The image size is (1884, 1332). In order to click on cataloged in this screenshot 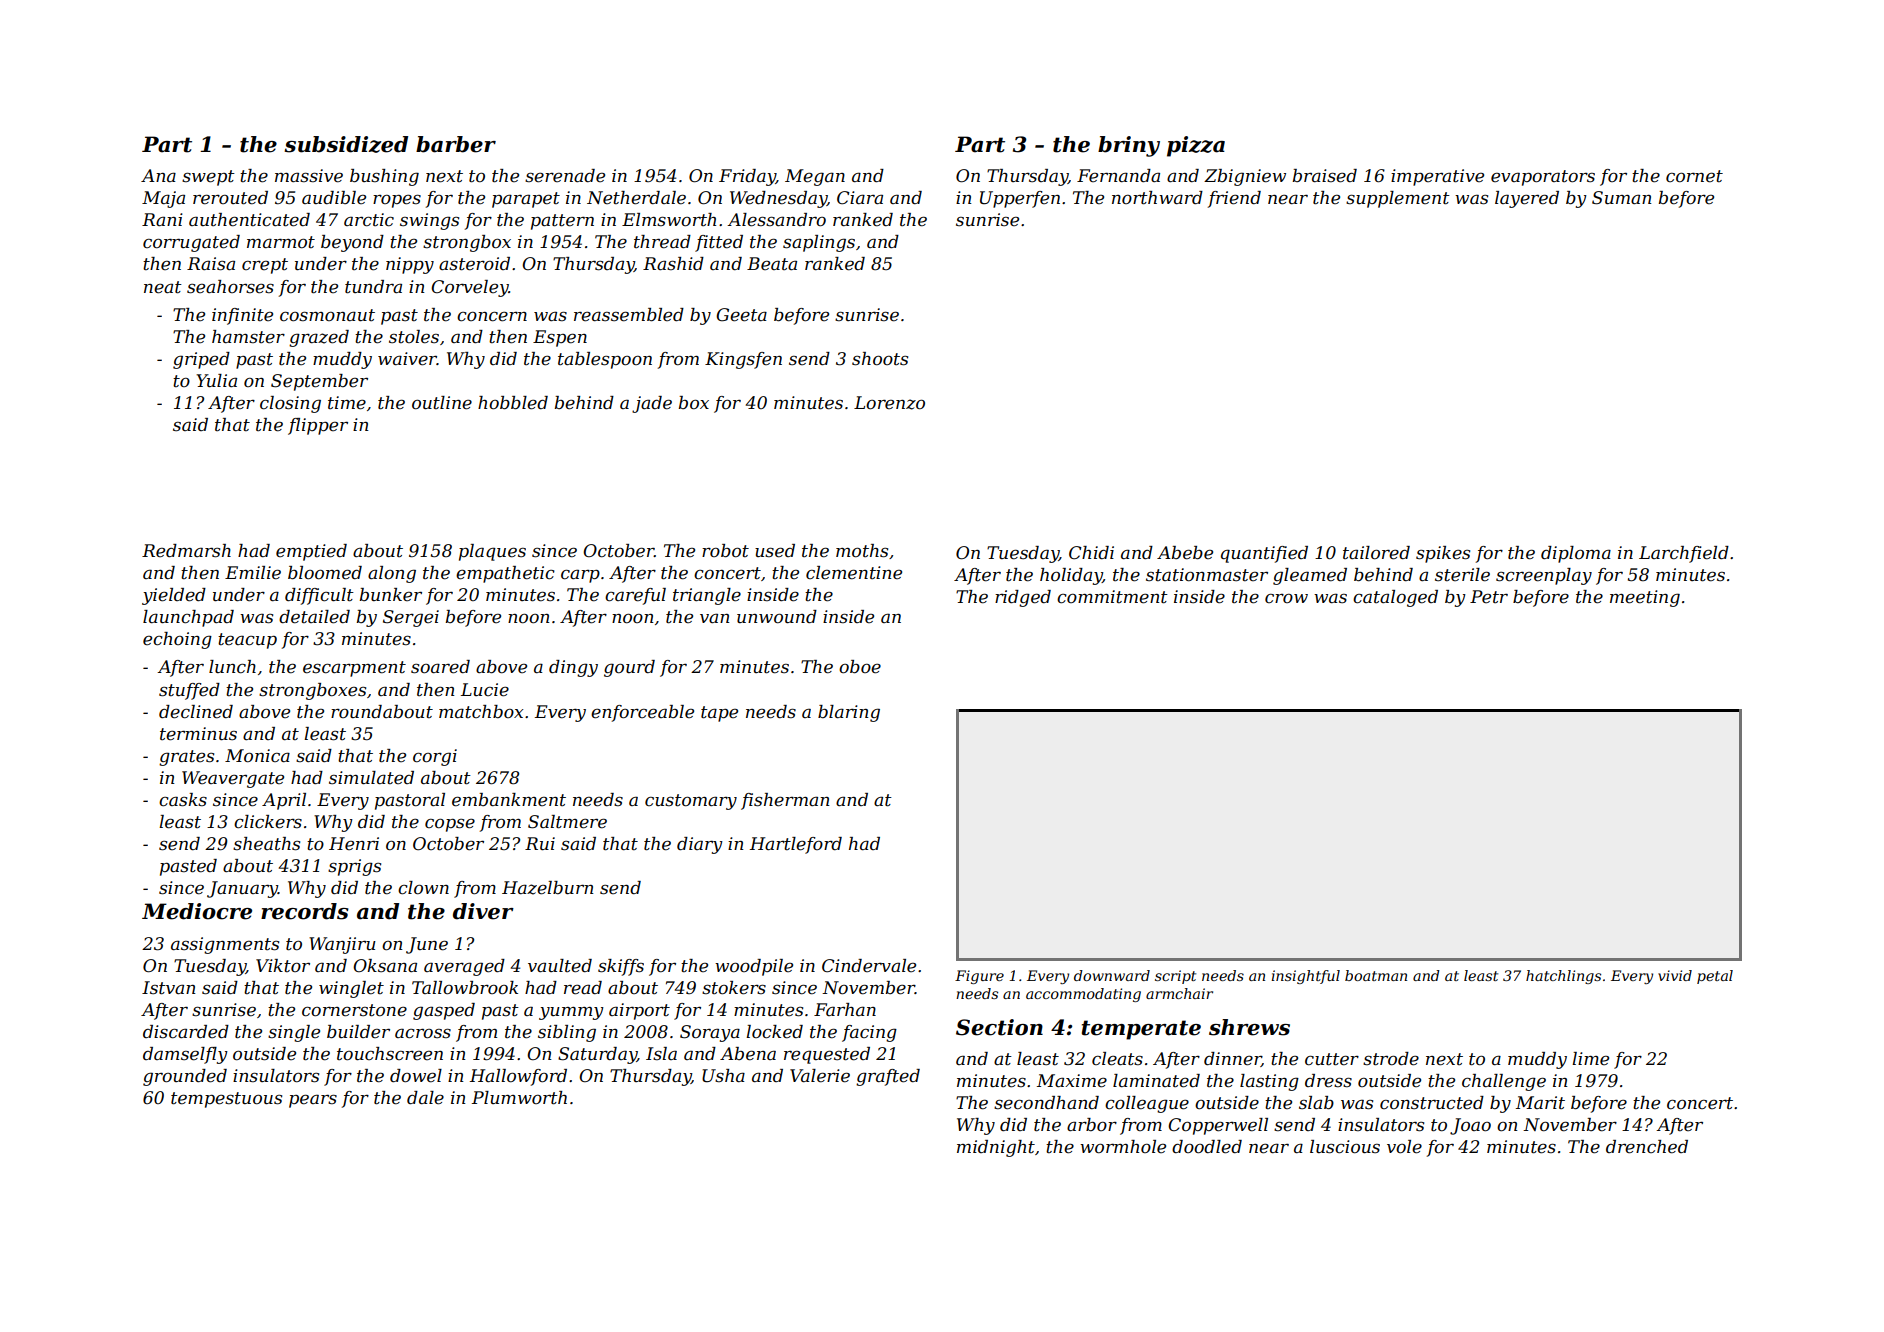, I will do `click(1395, 598)`.
